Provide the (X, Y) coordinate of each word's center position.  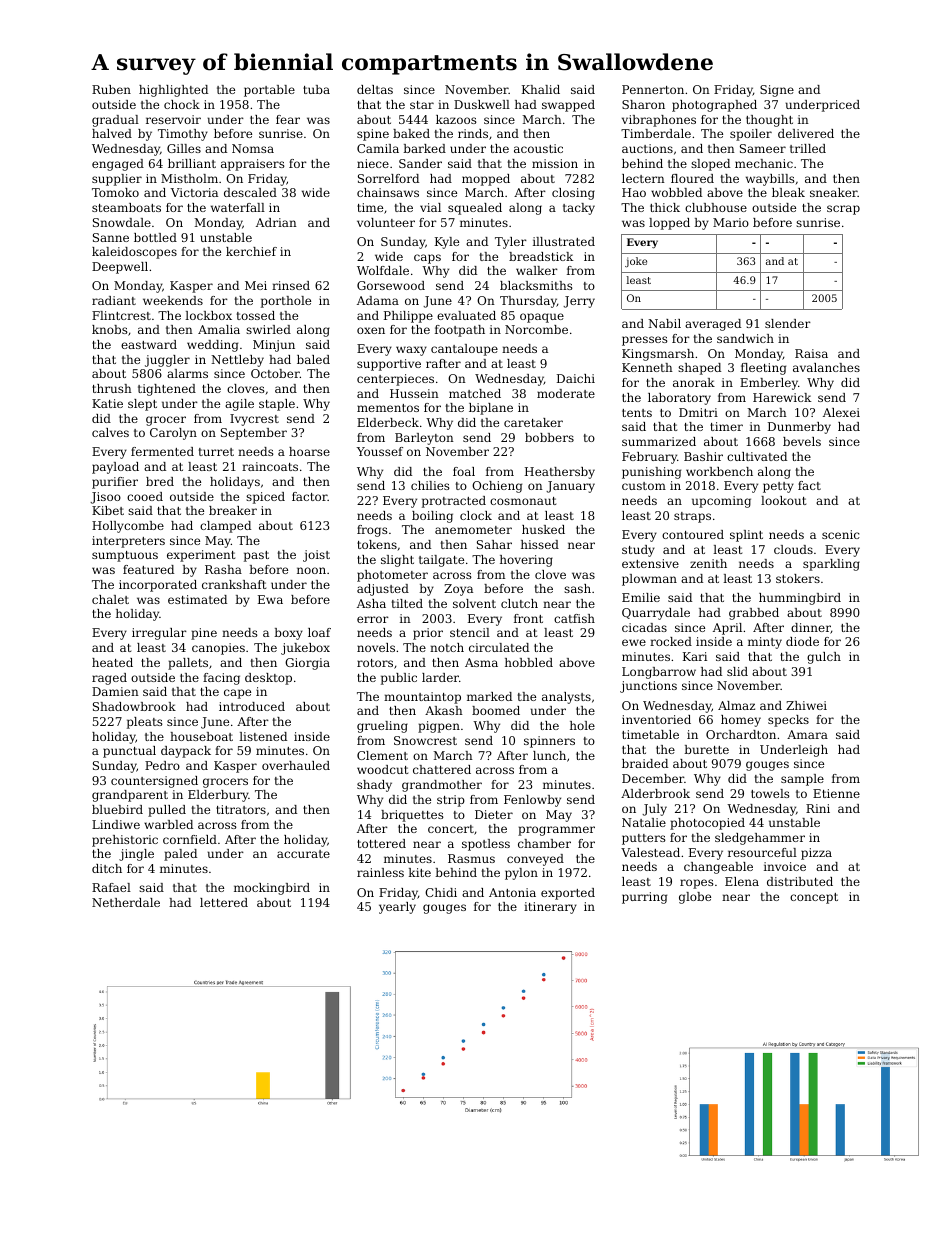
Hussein (414, 393)
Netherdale (126, 902)
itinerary (550, 908)
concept (814, 898)
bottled (155, 237)
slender (788, 323)
